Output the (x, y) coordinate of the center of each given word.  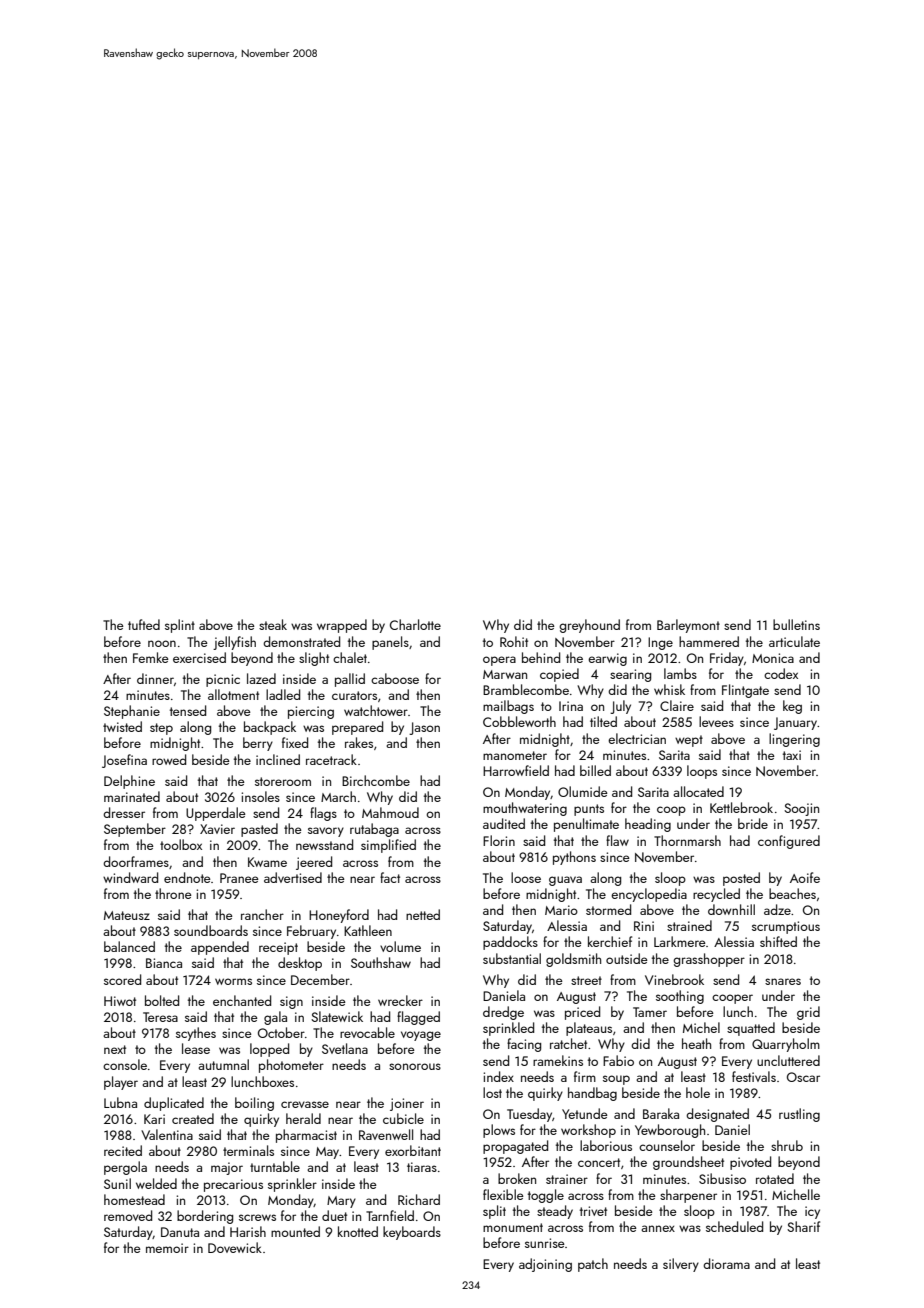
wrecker (400, 1000)
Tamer (650, 1012)
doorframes (136, 861)
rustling (799, 1115)
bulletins (796, 624)
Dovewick (235, 1247)
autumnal (223, 1064)
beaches (792, 893)
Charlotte (415, 624)
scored (122, 979)
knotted (358, 1231)
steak (273, 624)
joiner (407, 1104)
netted (423, 914)
